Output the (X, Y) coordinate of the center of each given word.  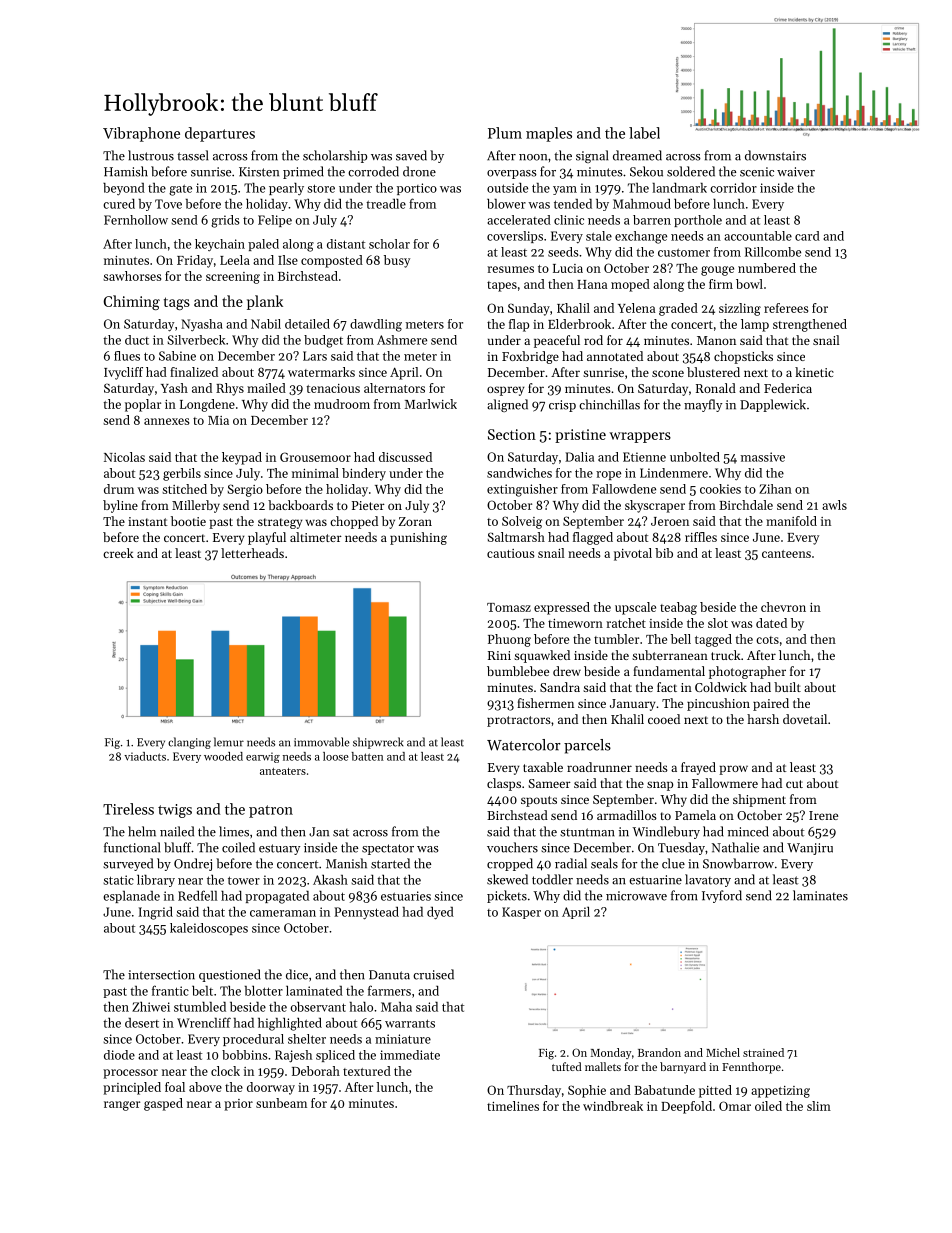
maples (549, 134)
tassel (192, 155)
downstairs (775, 155)
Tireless (128, 809)
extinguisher (522, 490)
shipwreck (378, 743)
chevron (783, 607)
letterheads (252, 553)
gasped (163, 1104)
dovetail (805, 719)
